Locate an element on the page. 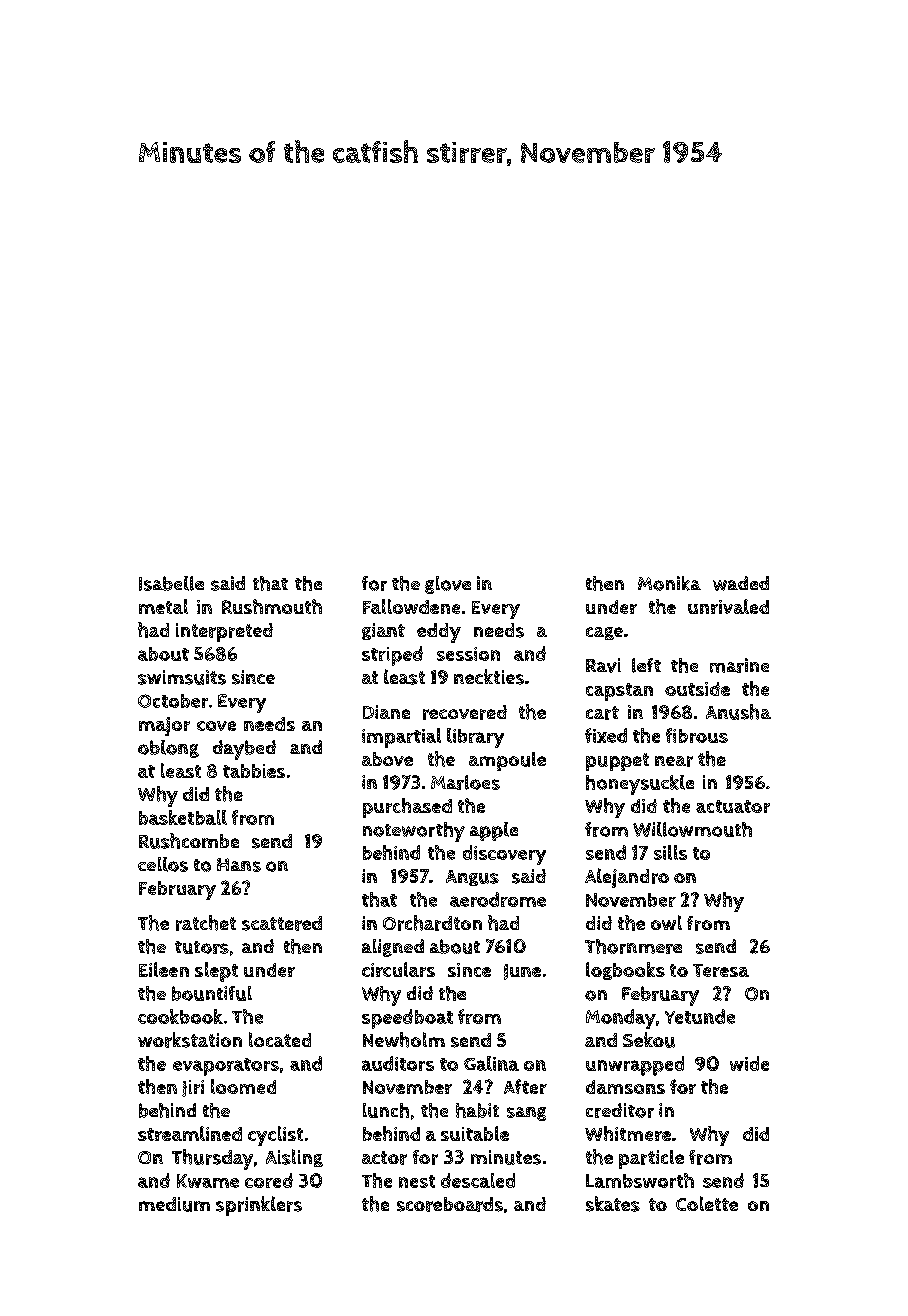 The image size is (908, 1316). glove is located at coordinates (448, 585).
